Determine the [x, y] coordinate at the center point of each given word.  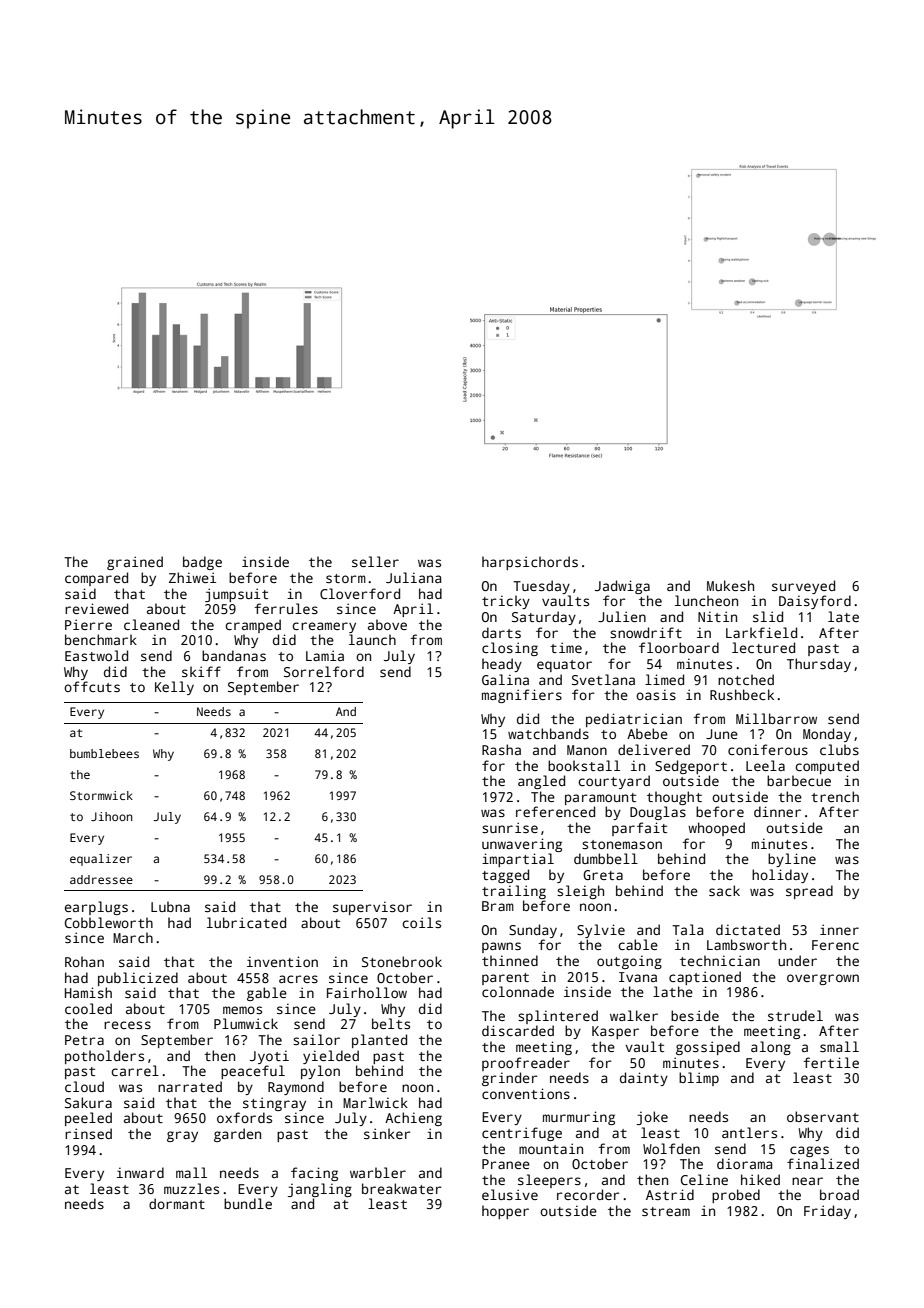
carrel [135, 1070]
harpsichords [530, 563]
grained [135, 563]
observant [823, 1116]
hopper [505, 1212]
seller [375, 561]
